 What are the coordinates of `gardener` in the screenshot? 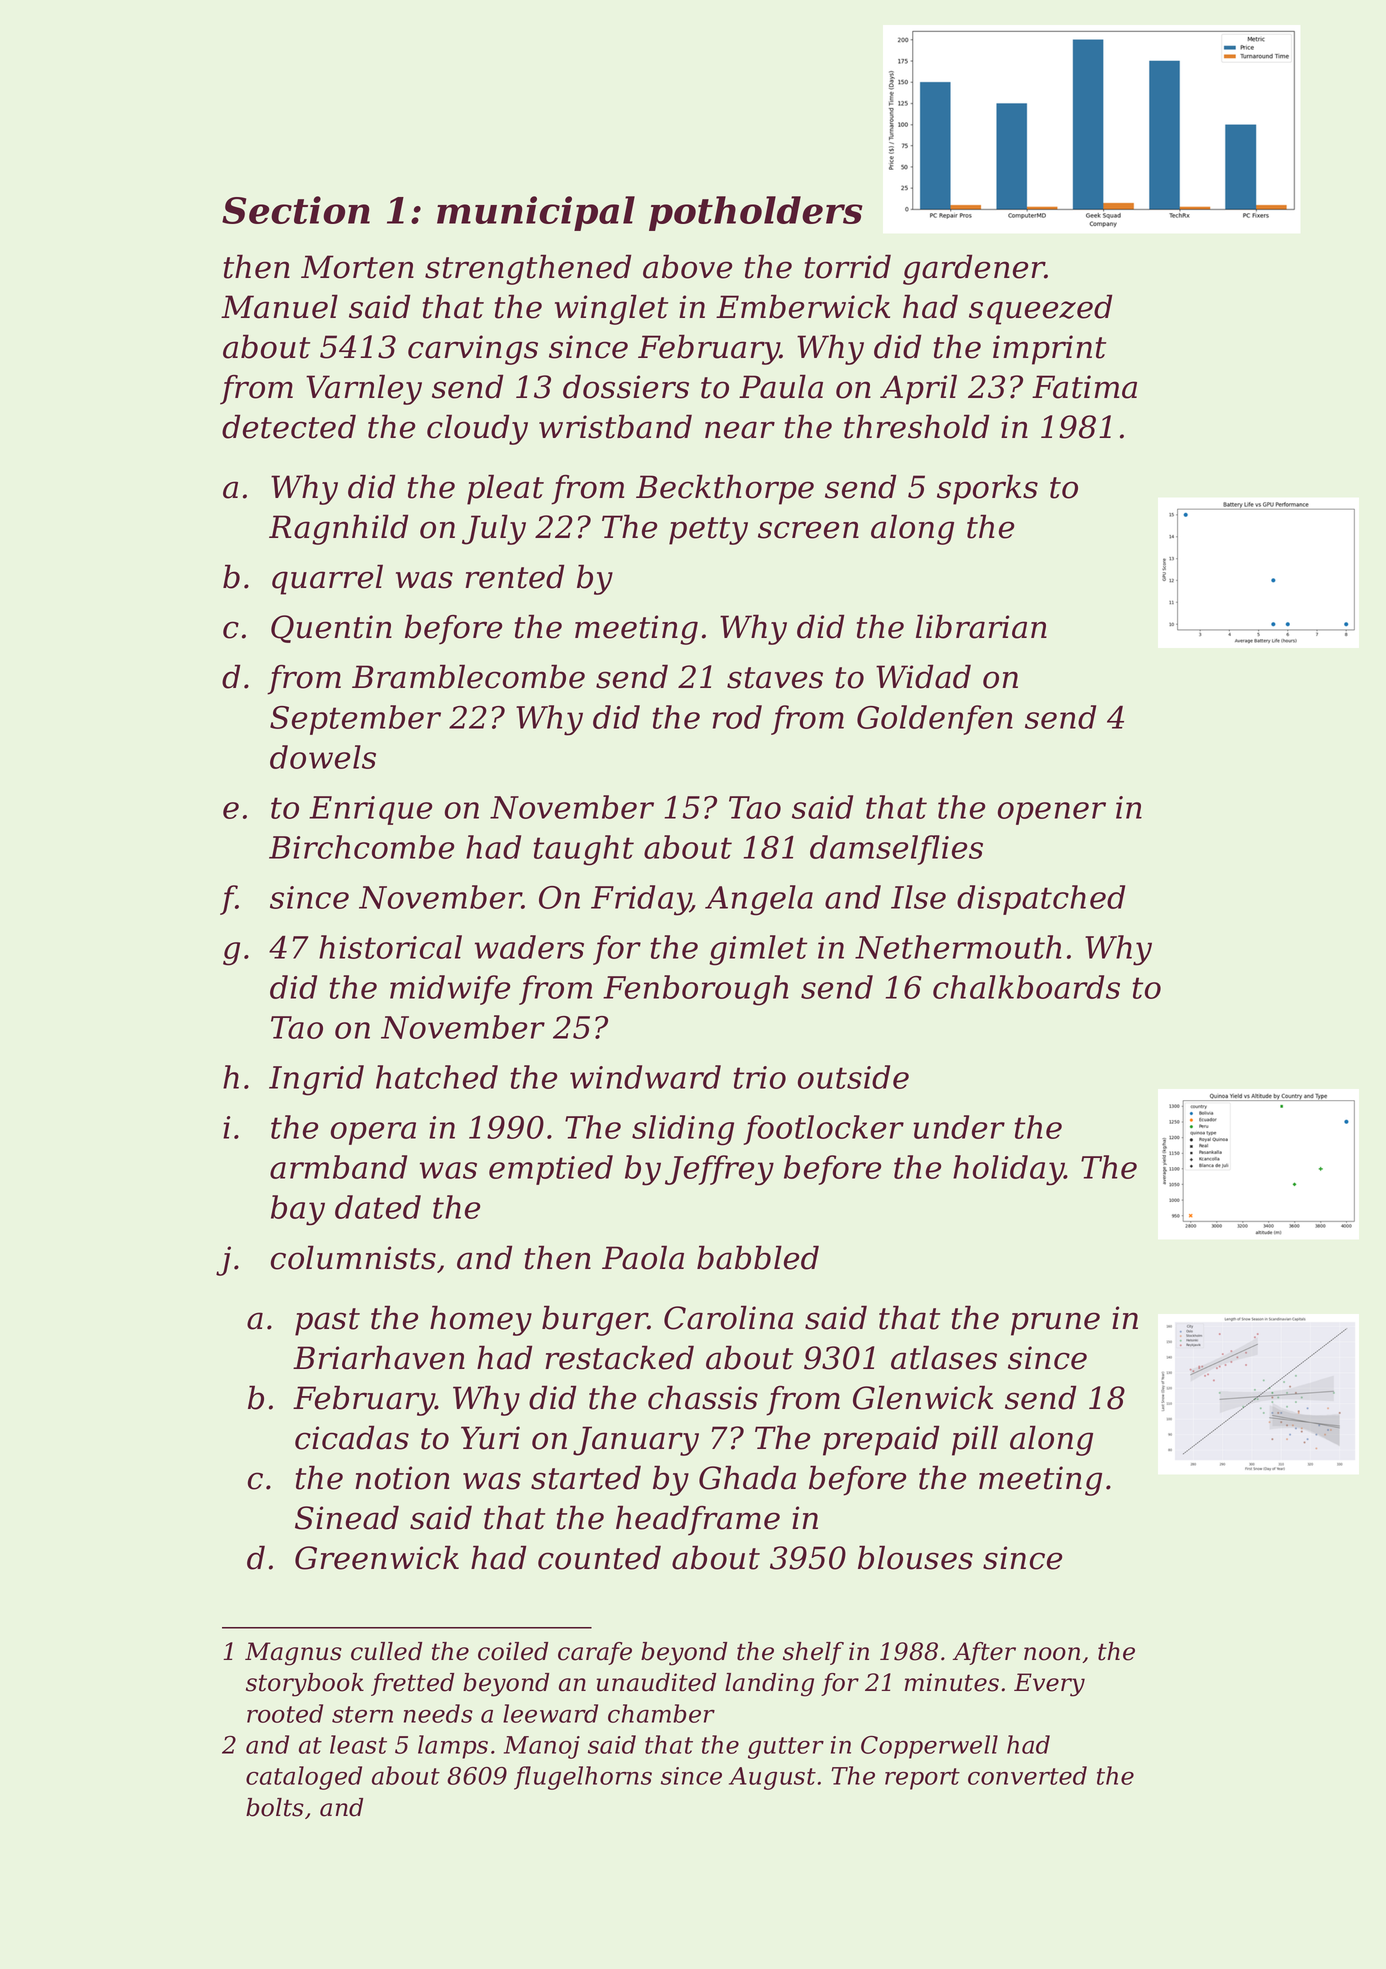 It's located at (974, 269).
